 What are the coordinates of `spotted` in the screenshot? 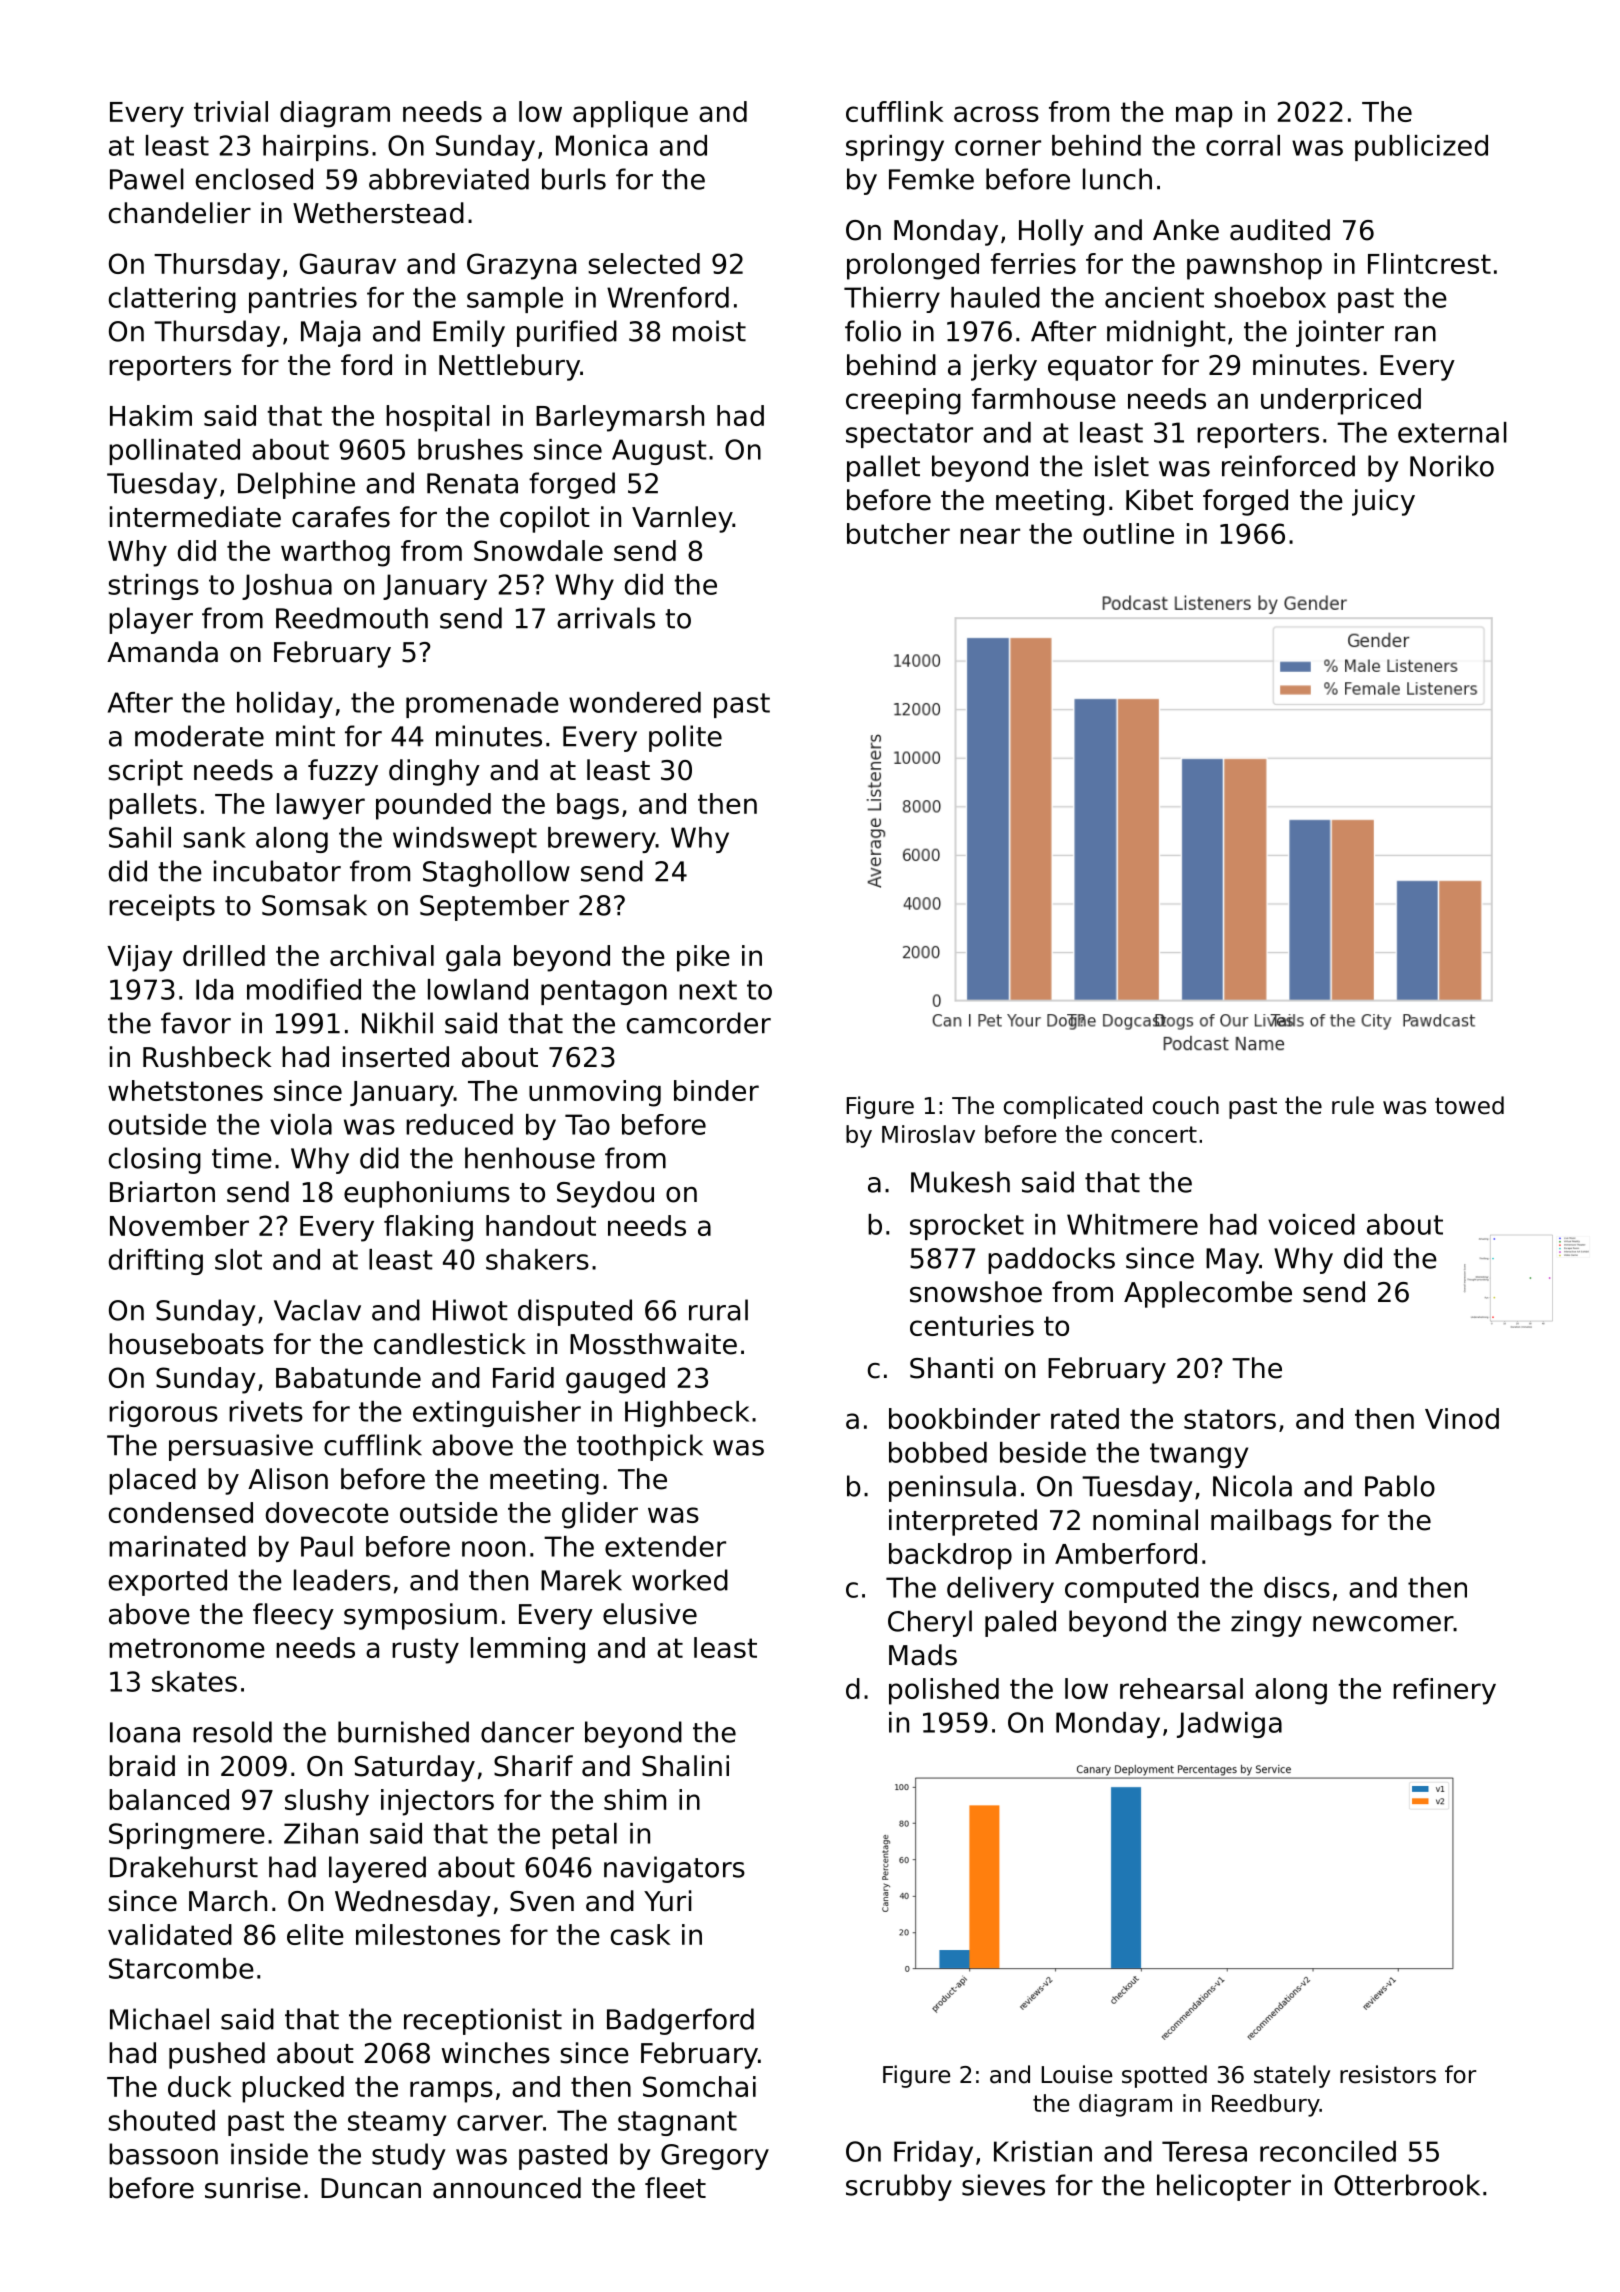 It's located at (1164, 2076).
